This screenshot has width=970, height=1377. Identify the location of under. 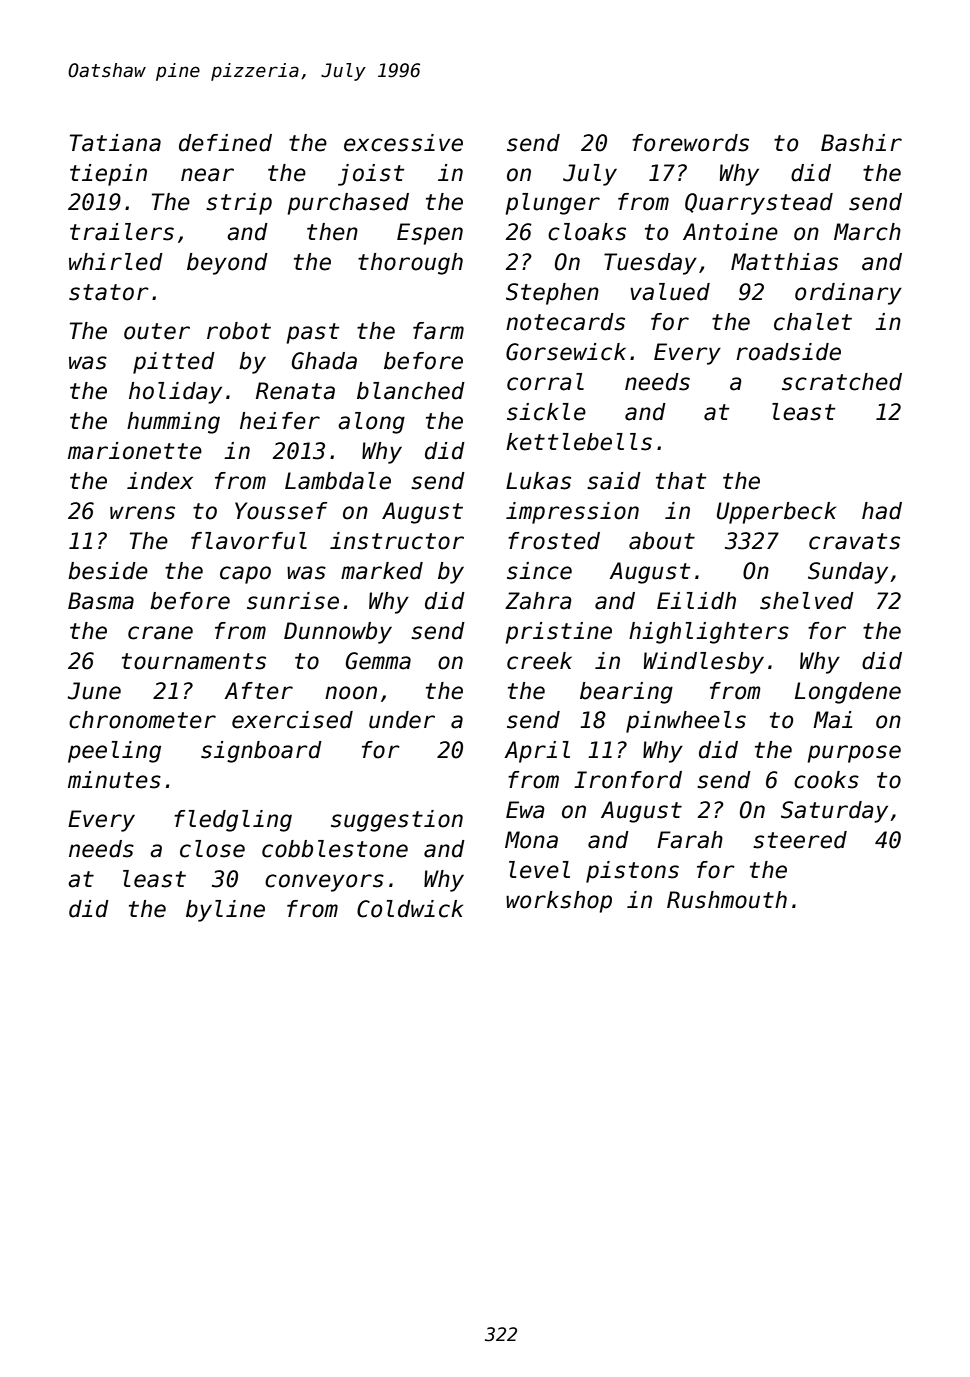
(402, 720).
